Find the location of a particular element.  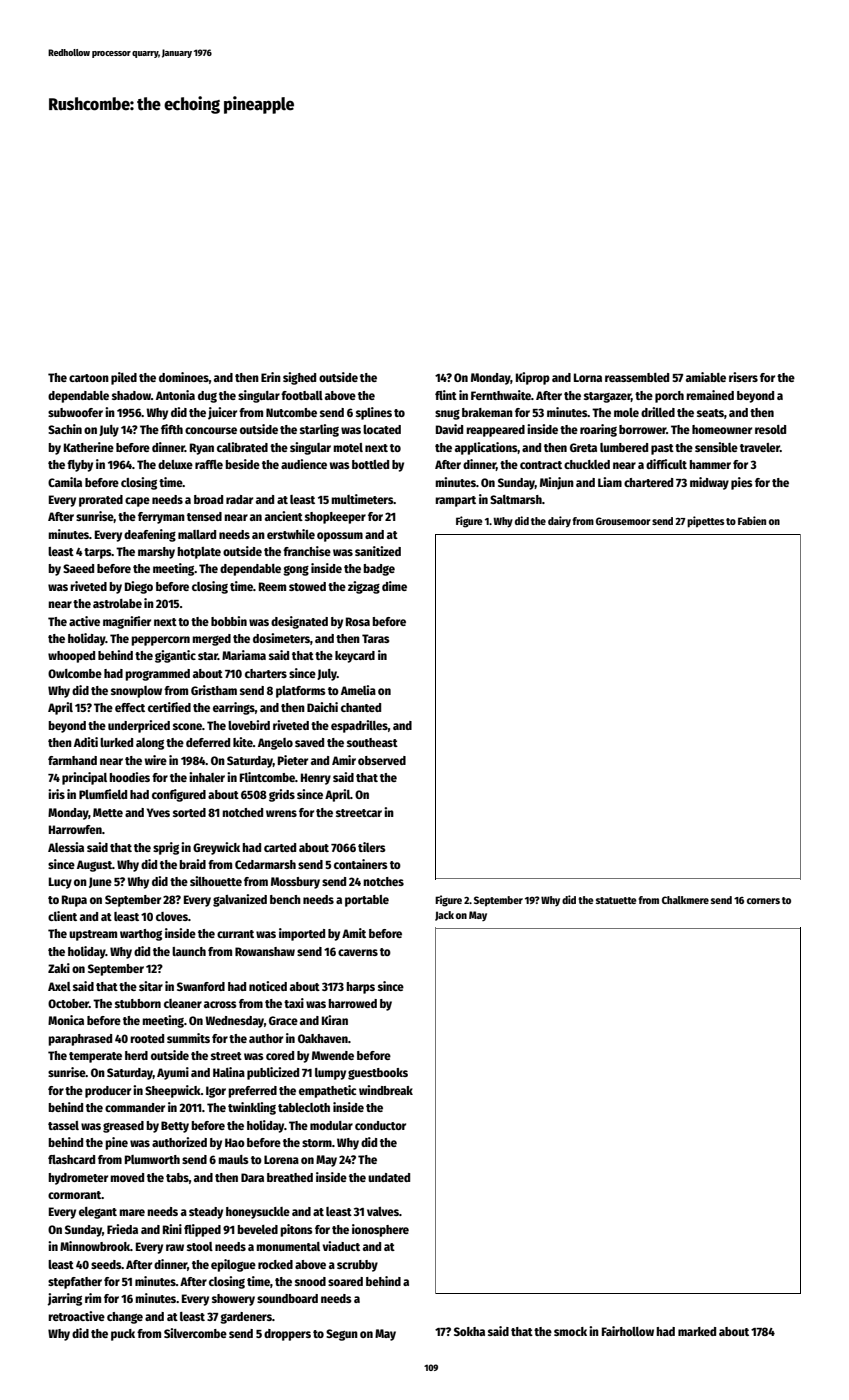

statuette is located at coordinates (616, 900).
